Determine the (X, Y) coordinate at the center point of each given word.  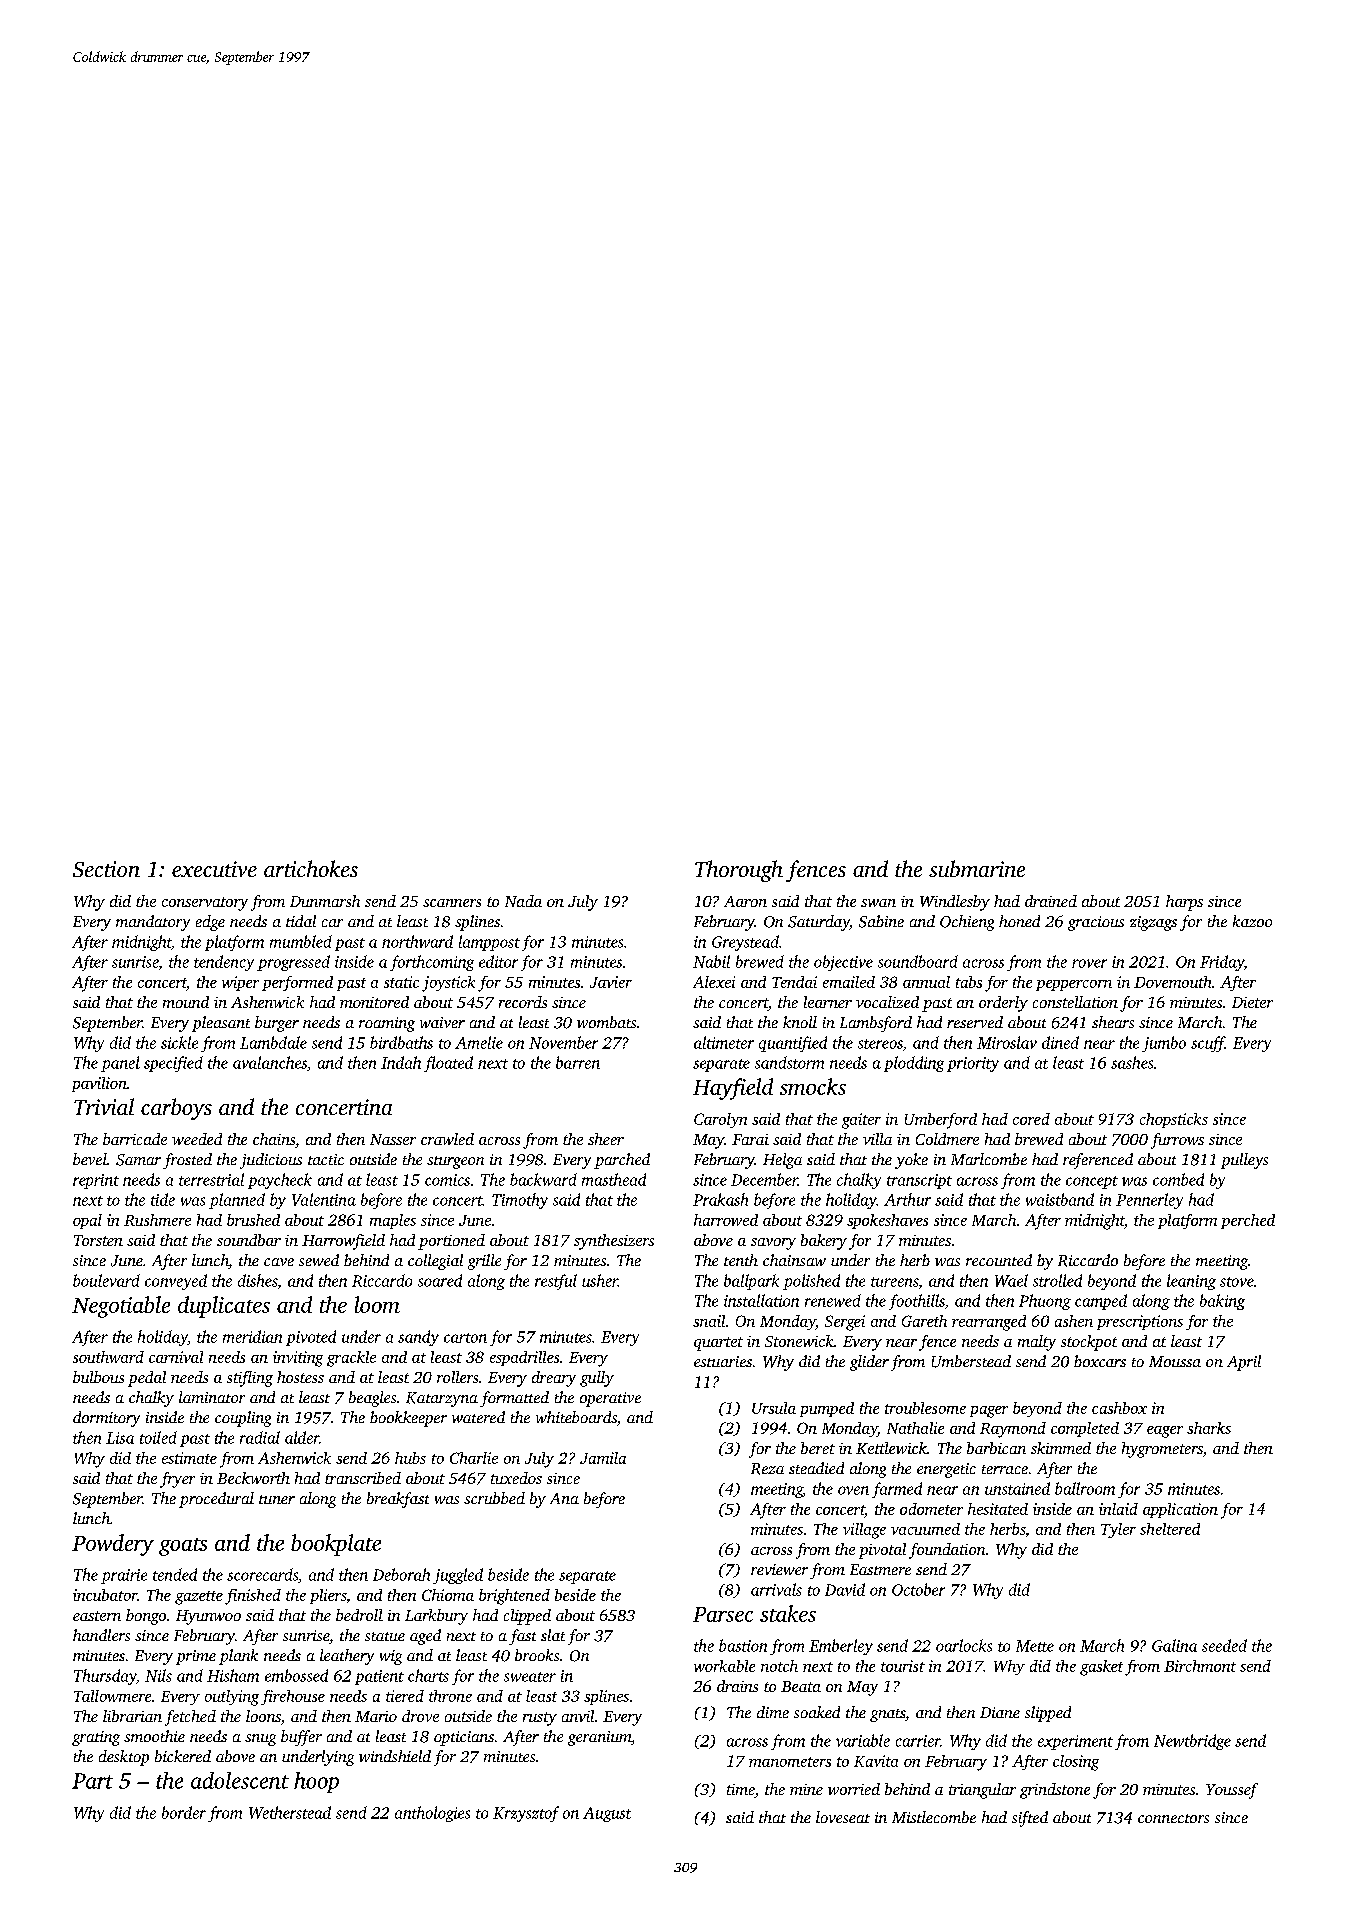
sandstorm (789, 1062)
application (1180, 1510)
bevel (90, 1159)
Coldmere (947, 1139)
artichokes (311, 868)
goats (183, 1547)
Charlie (474, 1458)
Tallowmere (112, 1696)
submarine (977, 868)
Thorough (739, 871)
